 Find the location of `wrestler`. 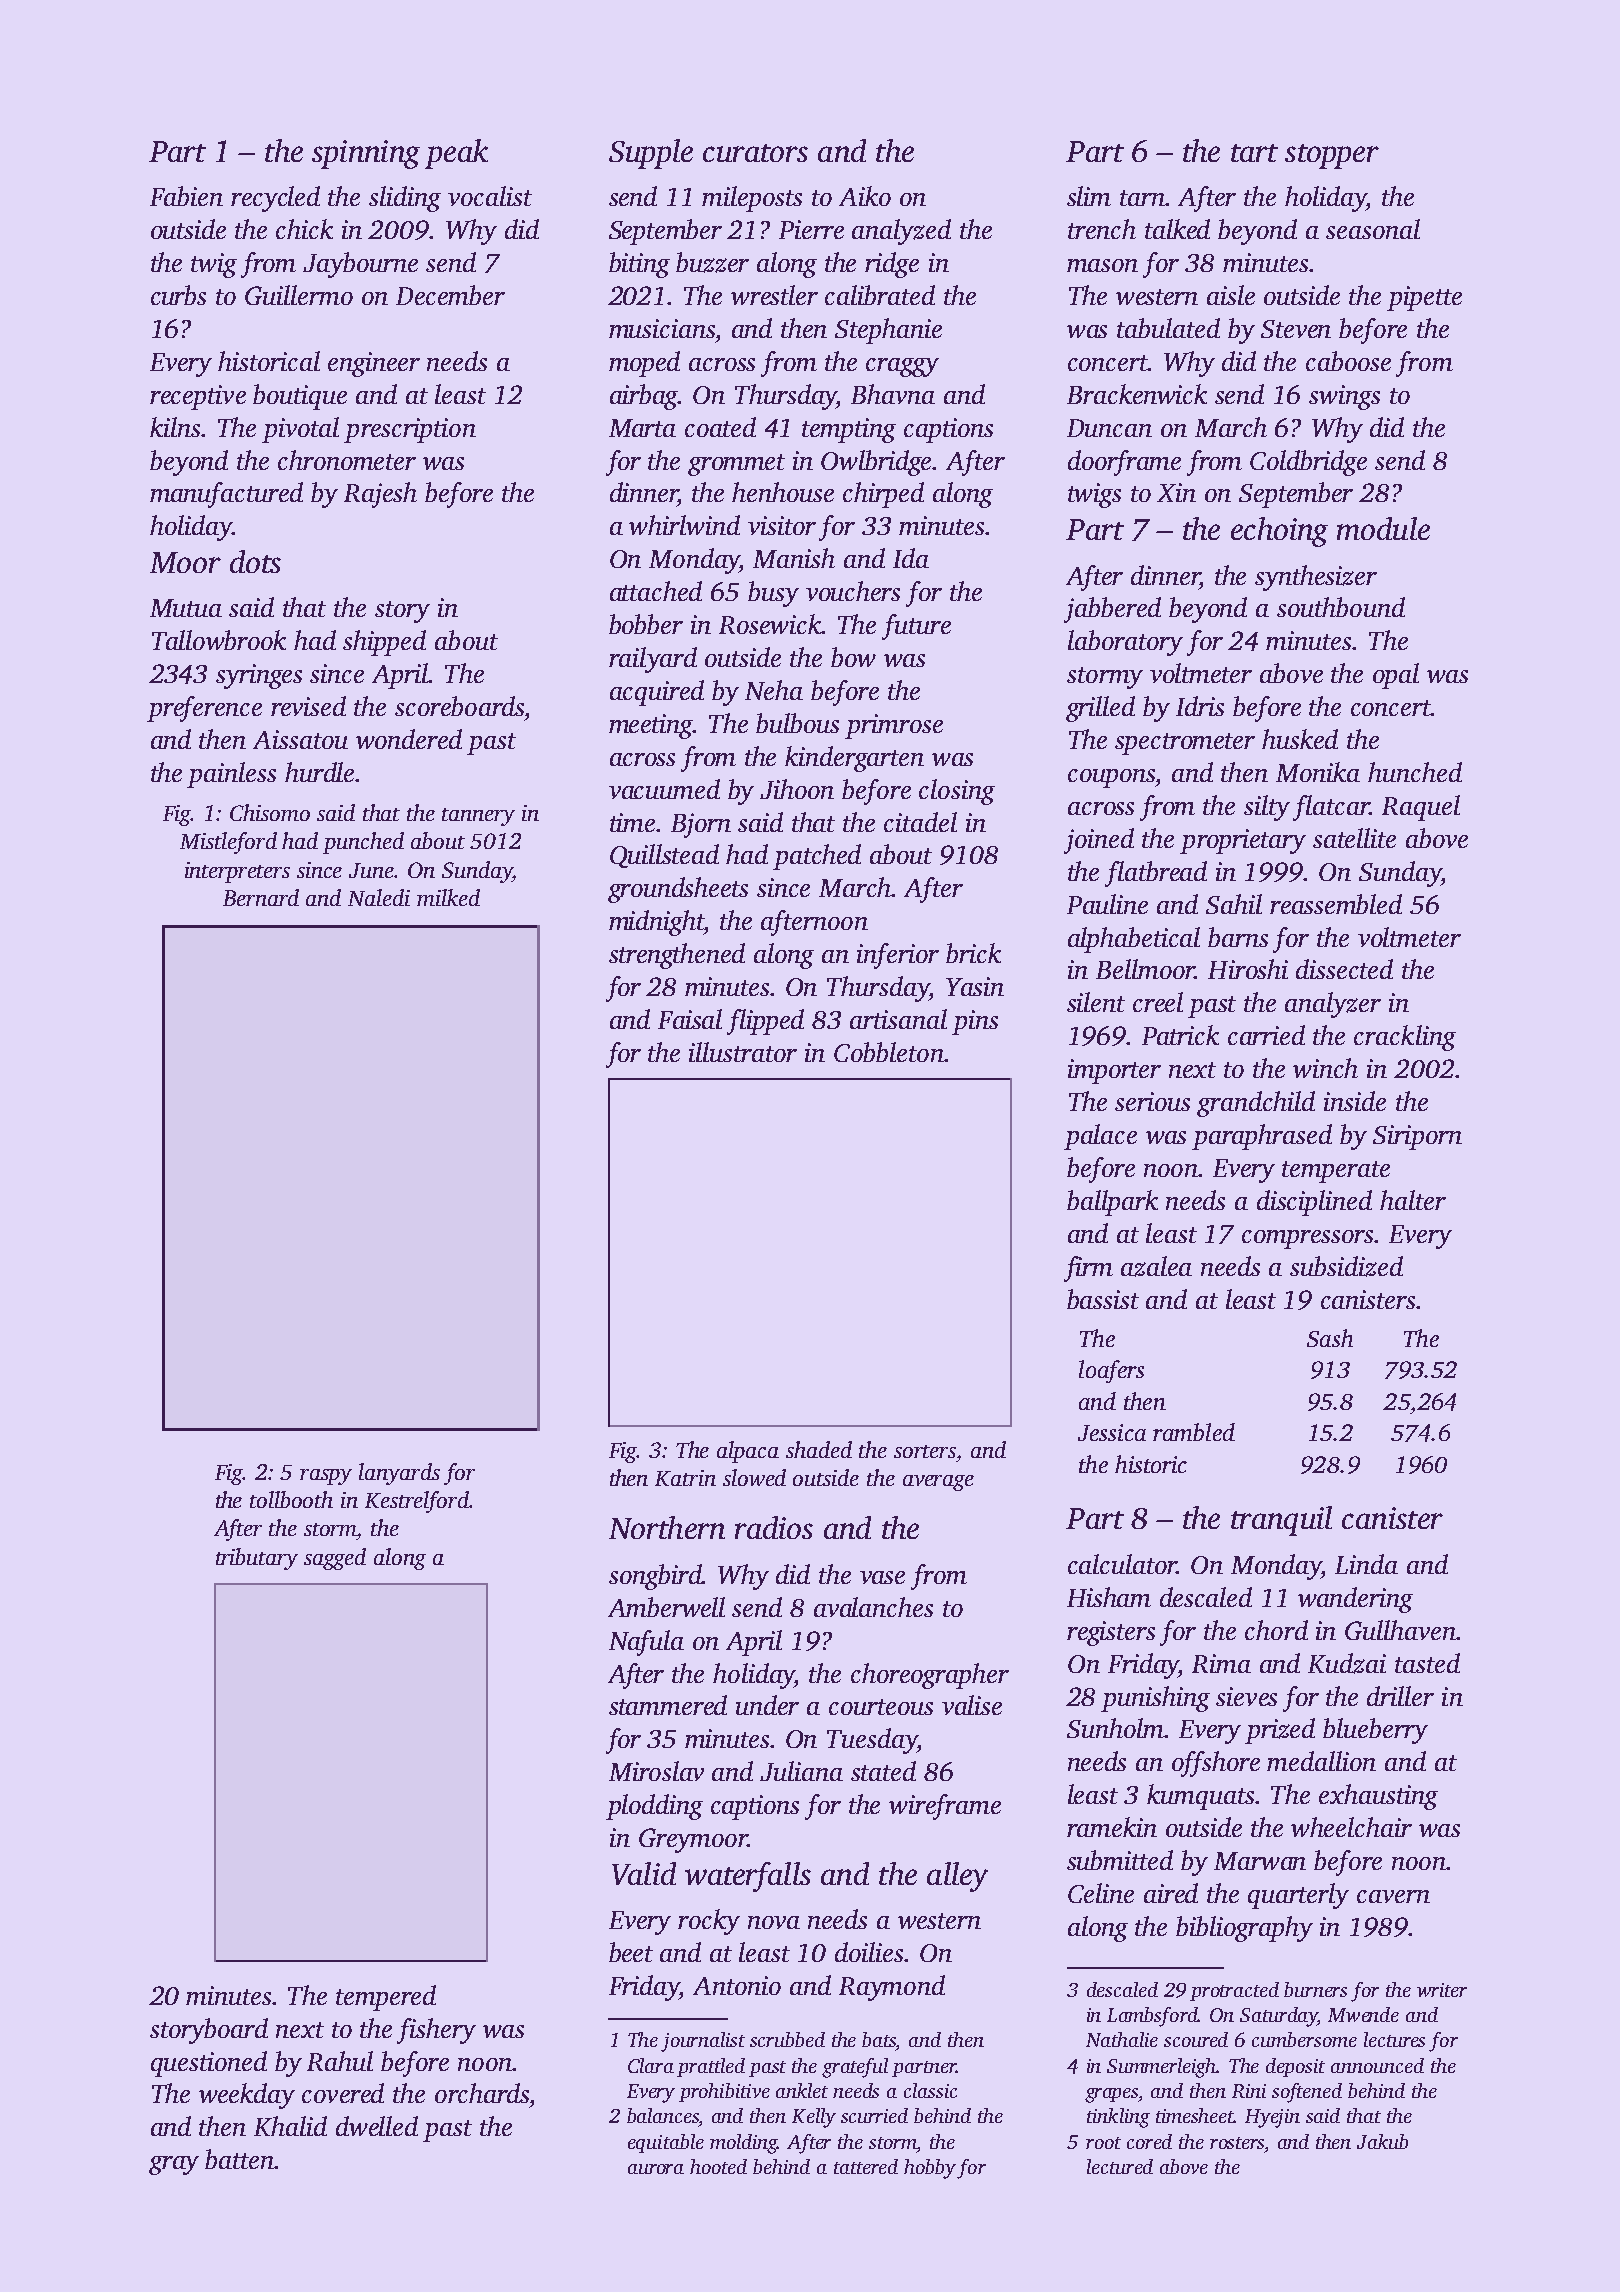

wrestler is located at coordinates (774, 295).
